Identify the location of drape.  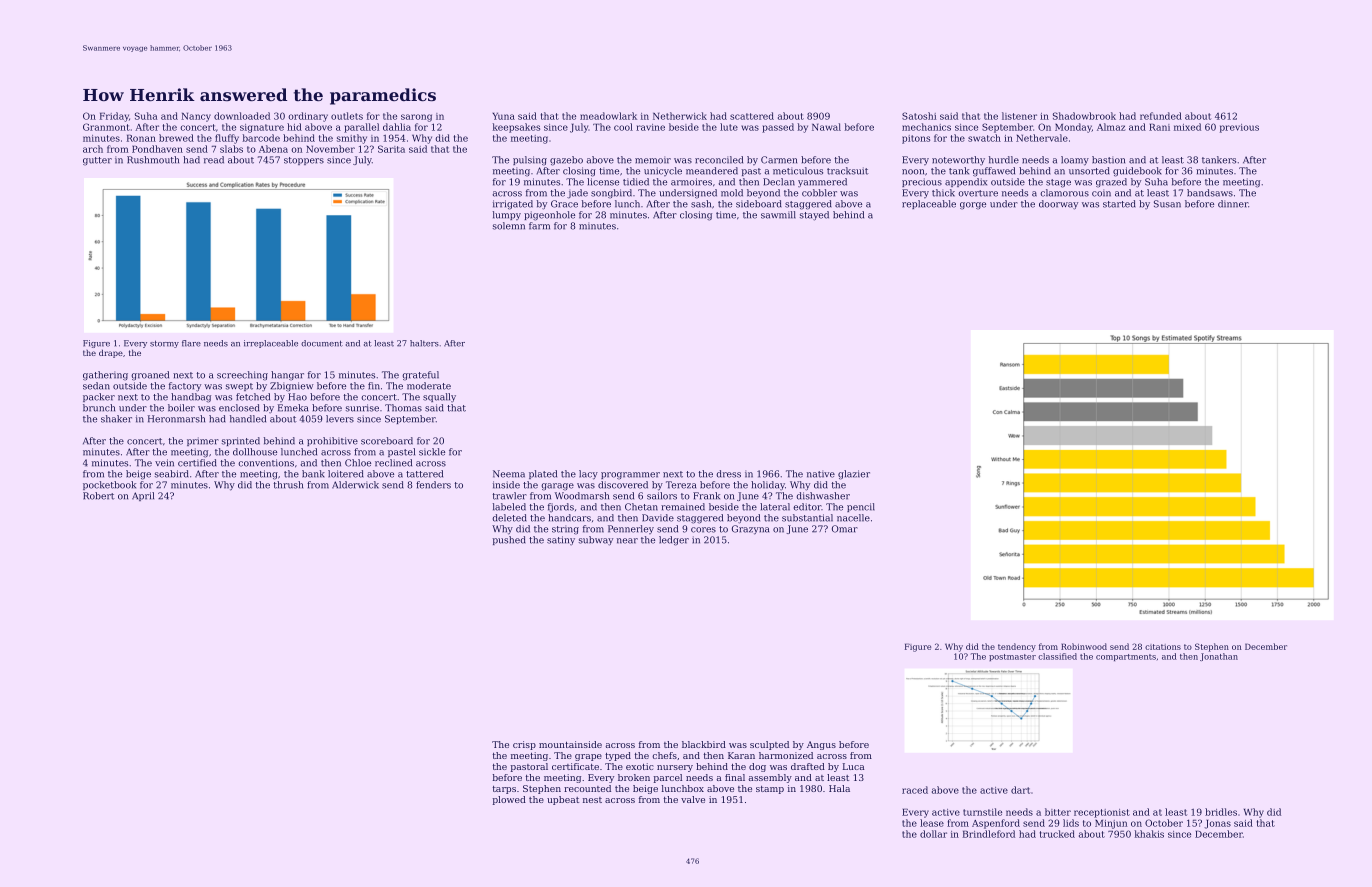
(111, 354).
